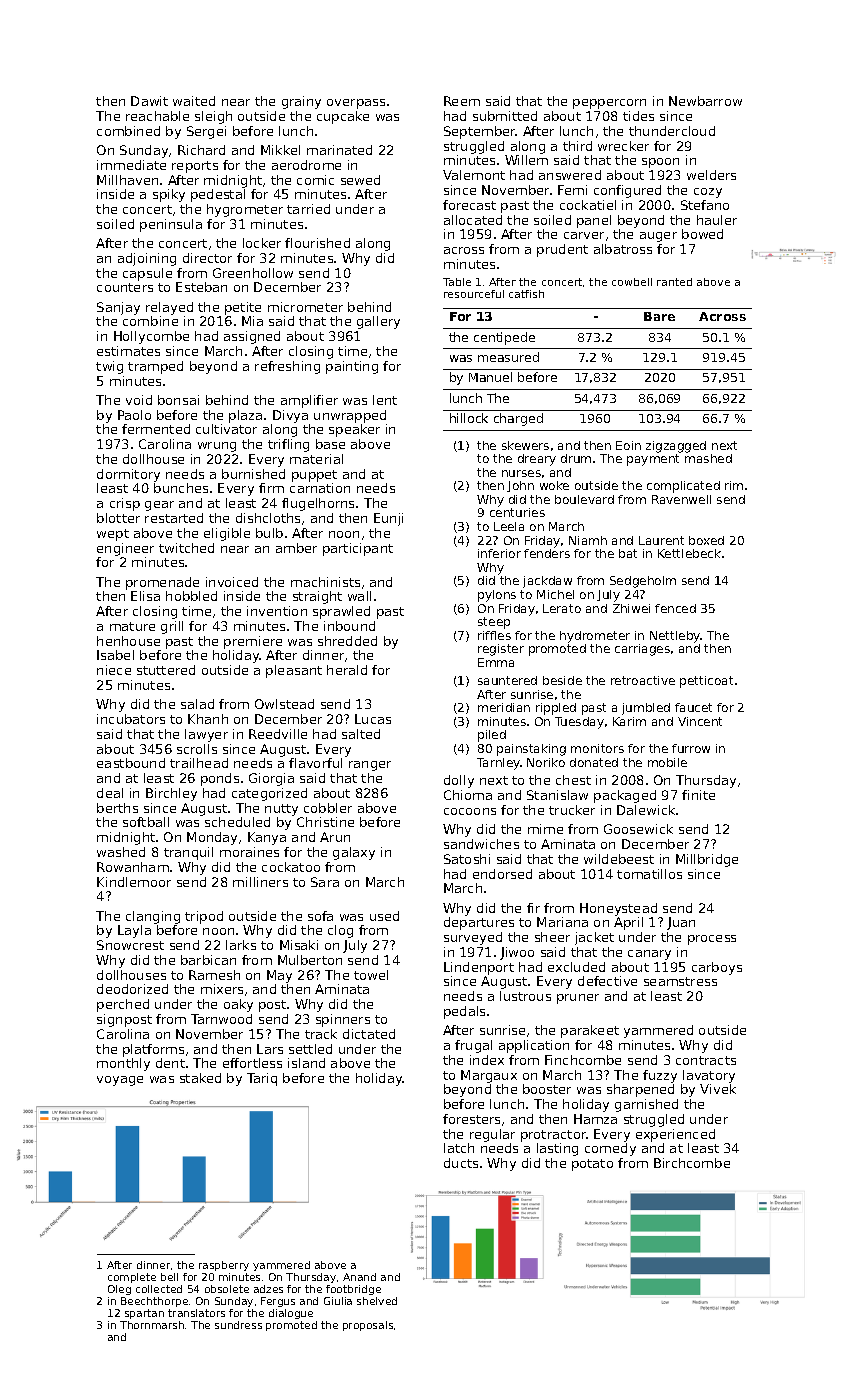  Describe the element at coordinates (474, 294) in the screenshot. I see `resourceful` at that location.
